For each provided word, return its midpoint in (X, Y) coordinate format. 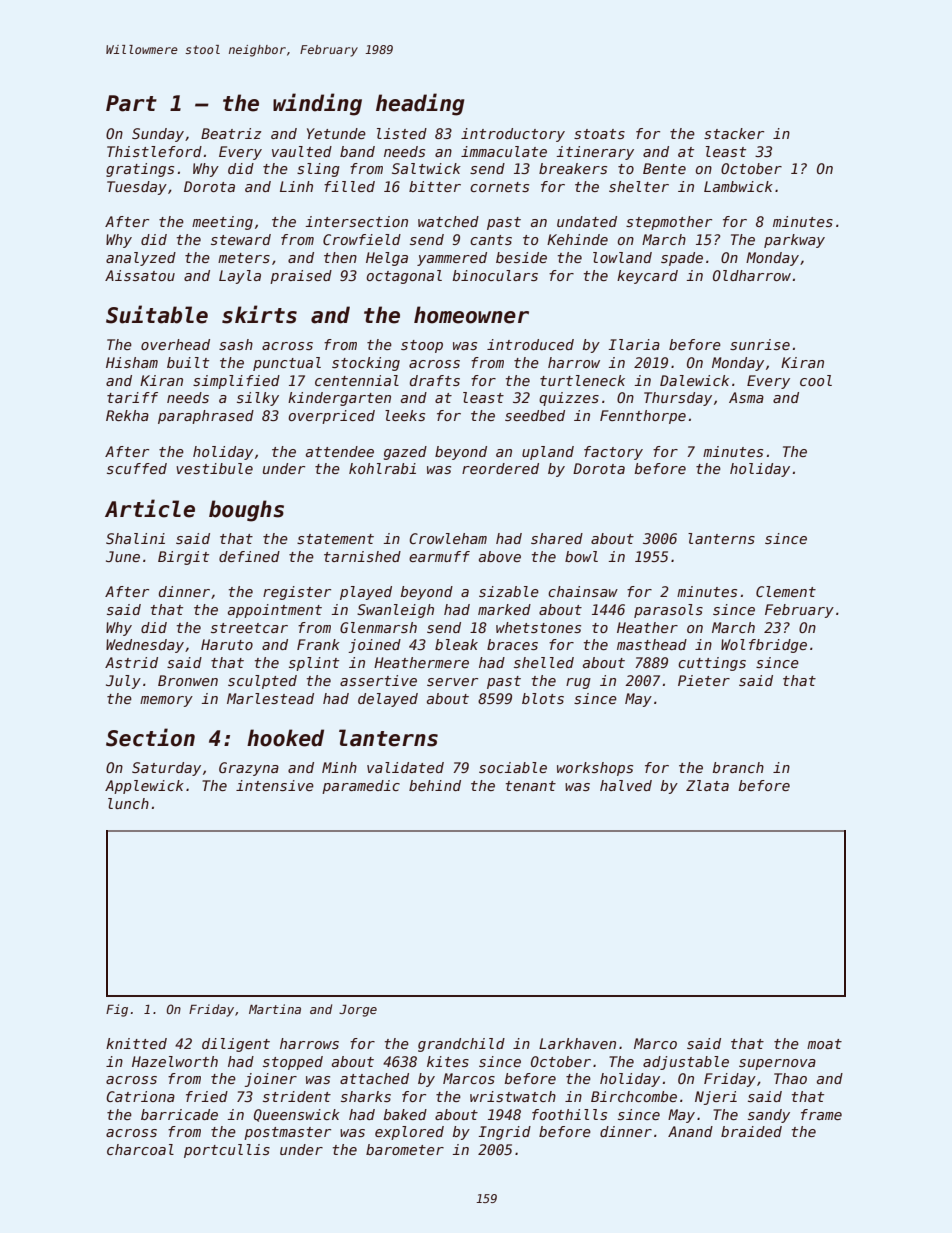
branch (738, 767)
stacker (734, 133)
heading (420, 104)
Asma (746, 397)
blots (543, 698)
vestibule (214, 468)
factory (613, 453)
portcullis (227, 1151)
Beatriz (231, 133)
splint (314, 664)
